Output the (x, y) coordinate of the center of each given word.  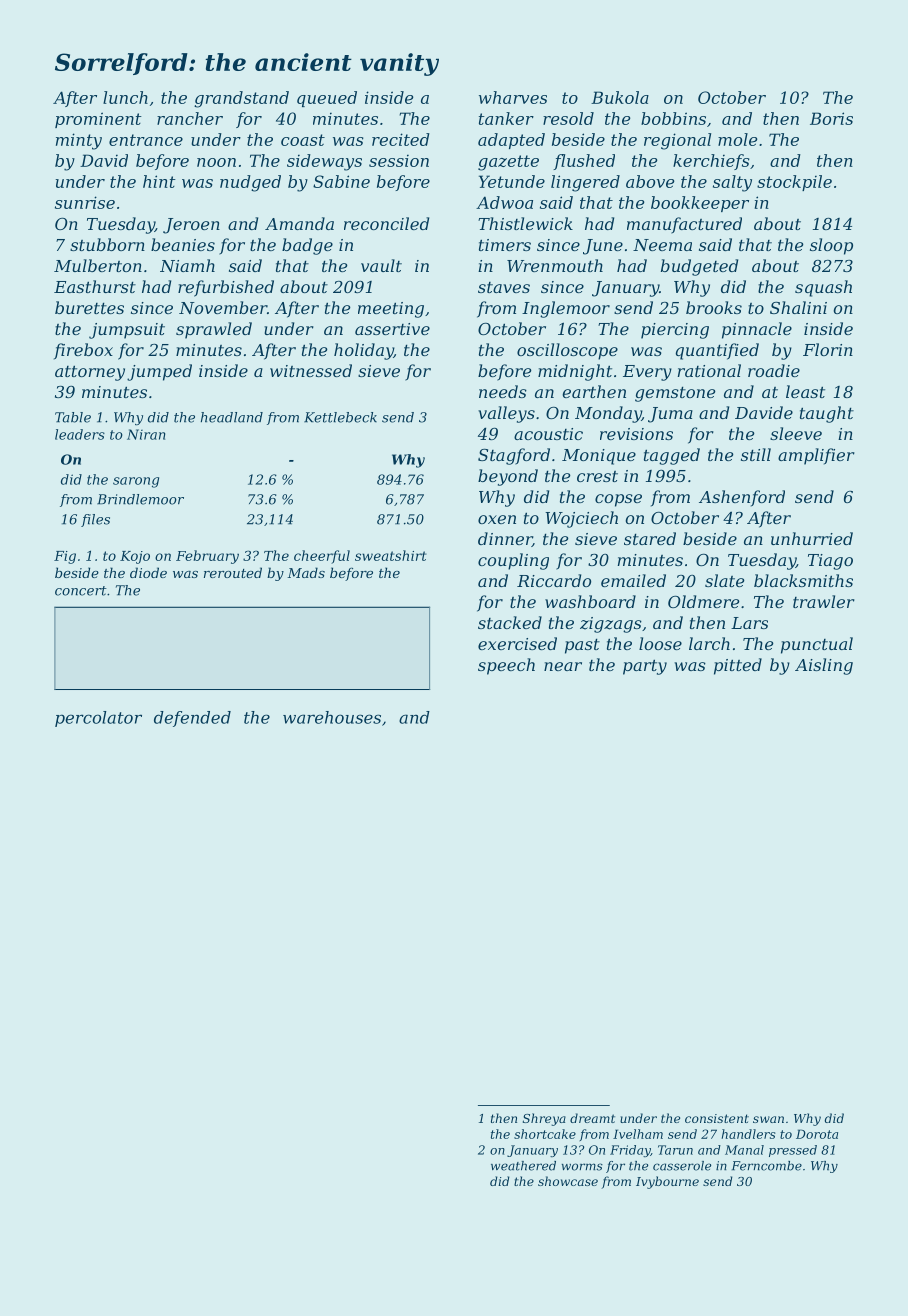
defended (192, 719)
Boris (831, 118)
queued (327, 99)
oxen (497, 519)
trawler (824, 601)
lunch (125, 97)
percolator (98, 719)
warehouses (332, 717)
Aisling (824, 666)
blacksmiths (803, 580)
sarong (136, 482)
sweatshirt (391, 555)
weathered (523, 1166)
